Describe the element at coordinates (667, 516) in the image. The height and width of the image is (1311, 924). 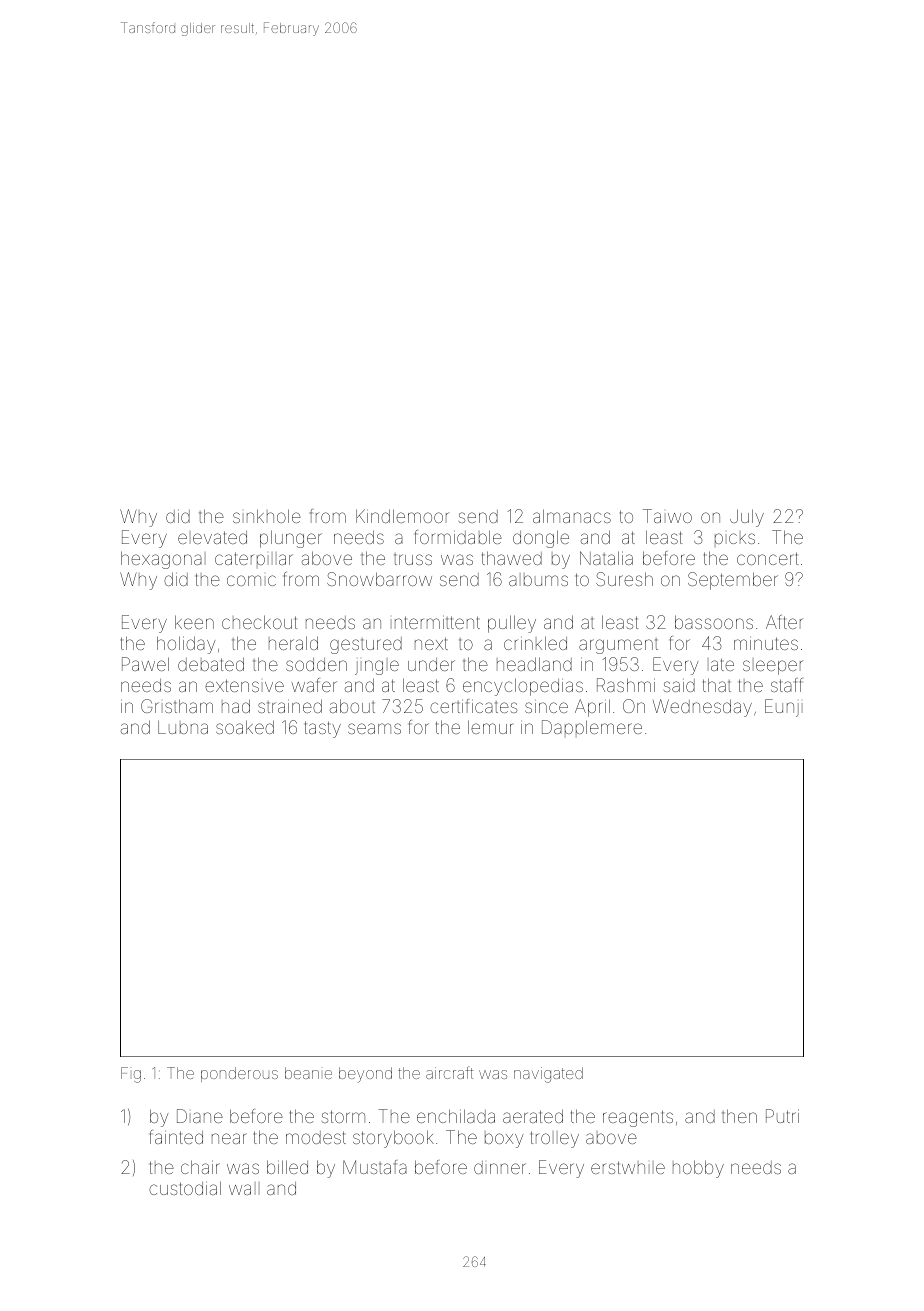
I see `Taiwo` at that location.
